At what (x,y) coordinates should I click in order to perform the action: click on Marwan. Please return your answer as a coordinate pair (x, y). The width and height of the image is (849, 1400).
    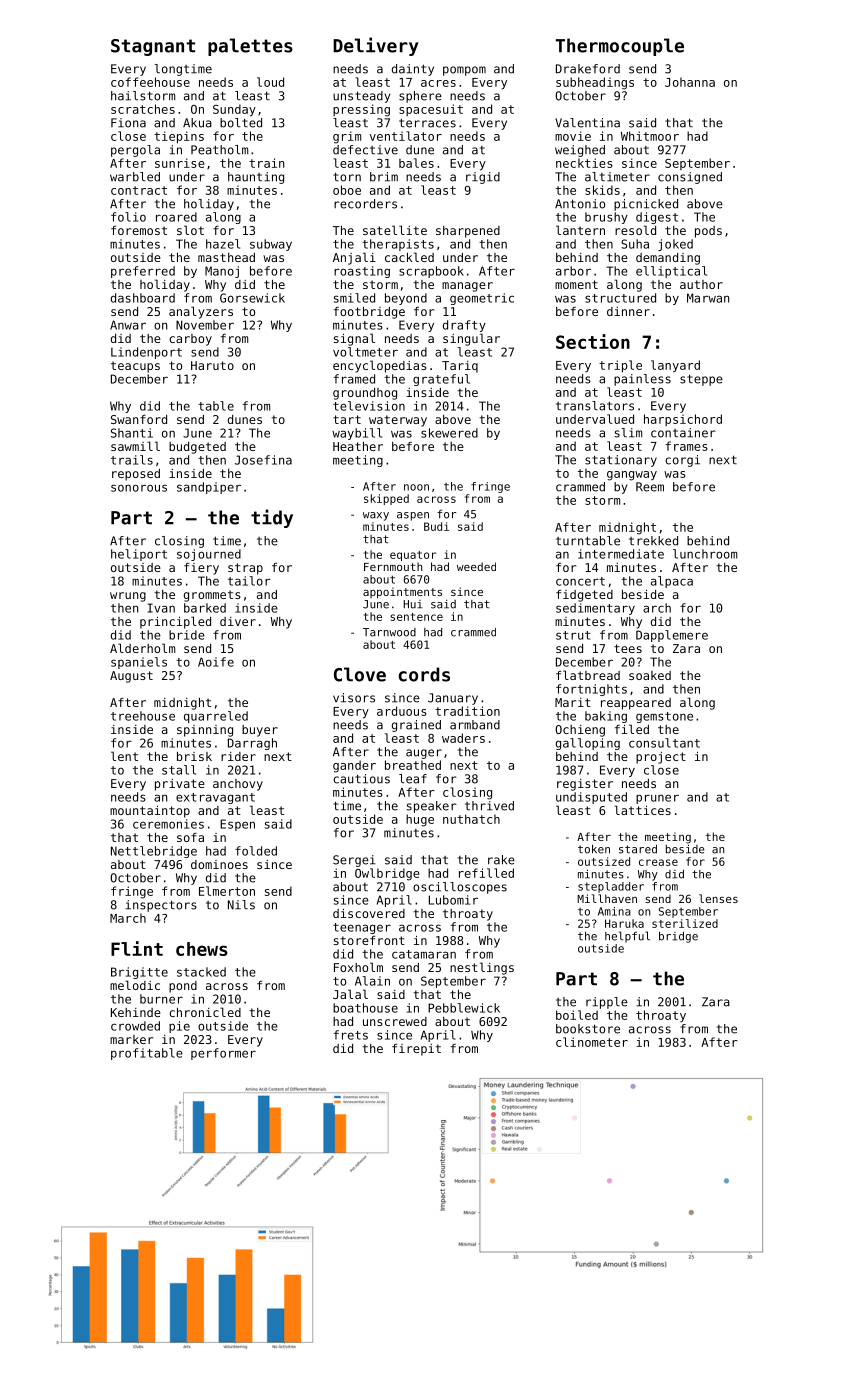
    Looking at the image, I should click on (708, 298).
